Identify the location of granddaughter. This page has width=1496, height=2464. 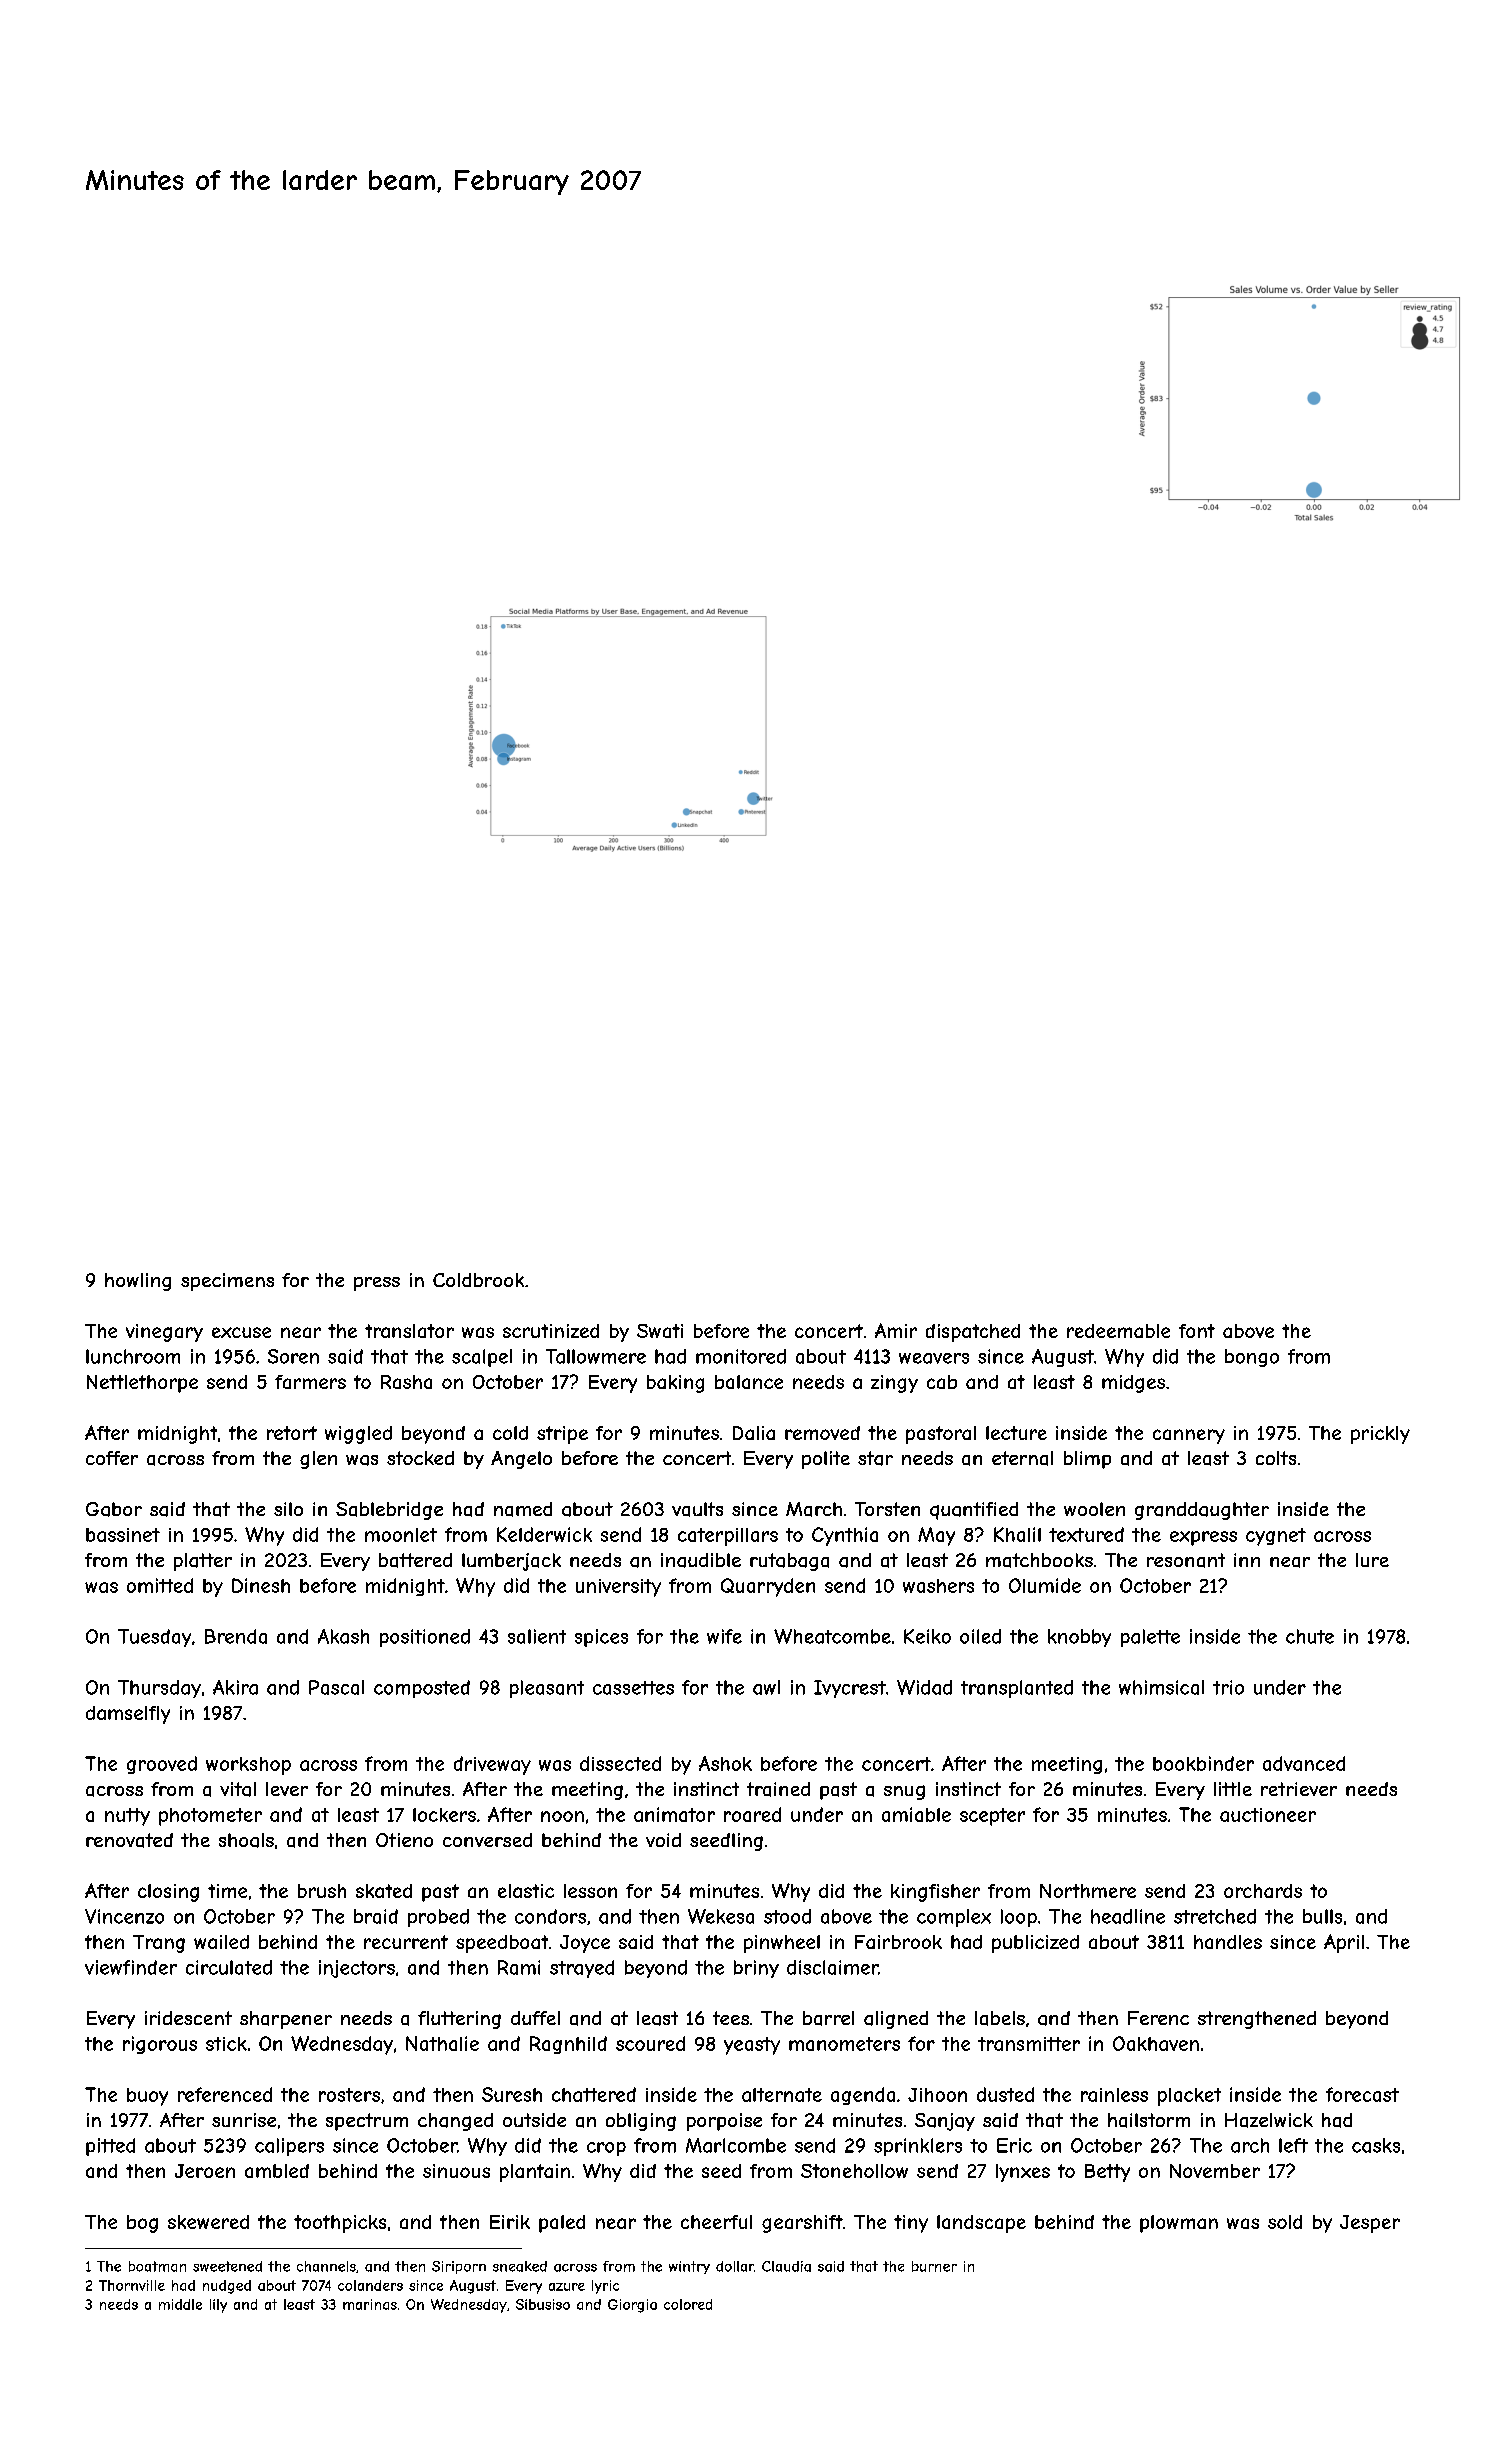
(1202, 1511).
